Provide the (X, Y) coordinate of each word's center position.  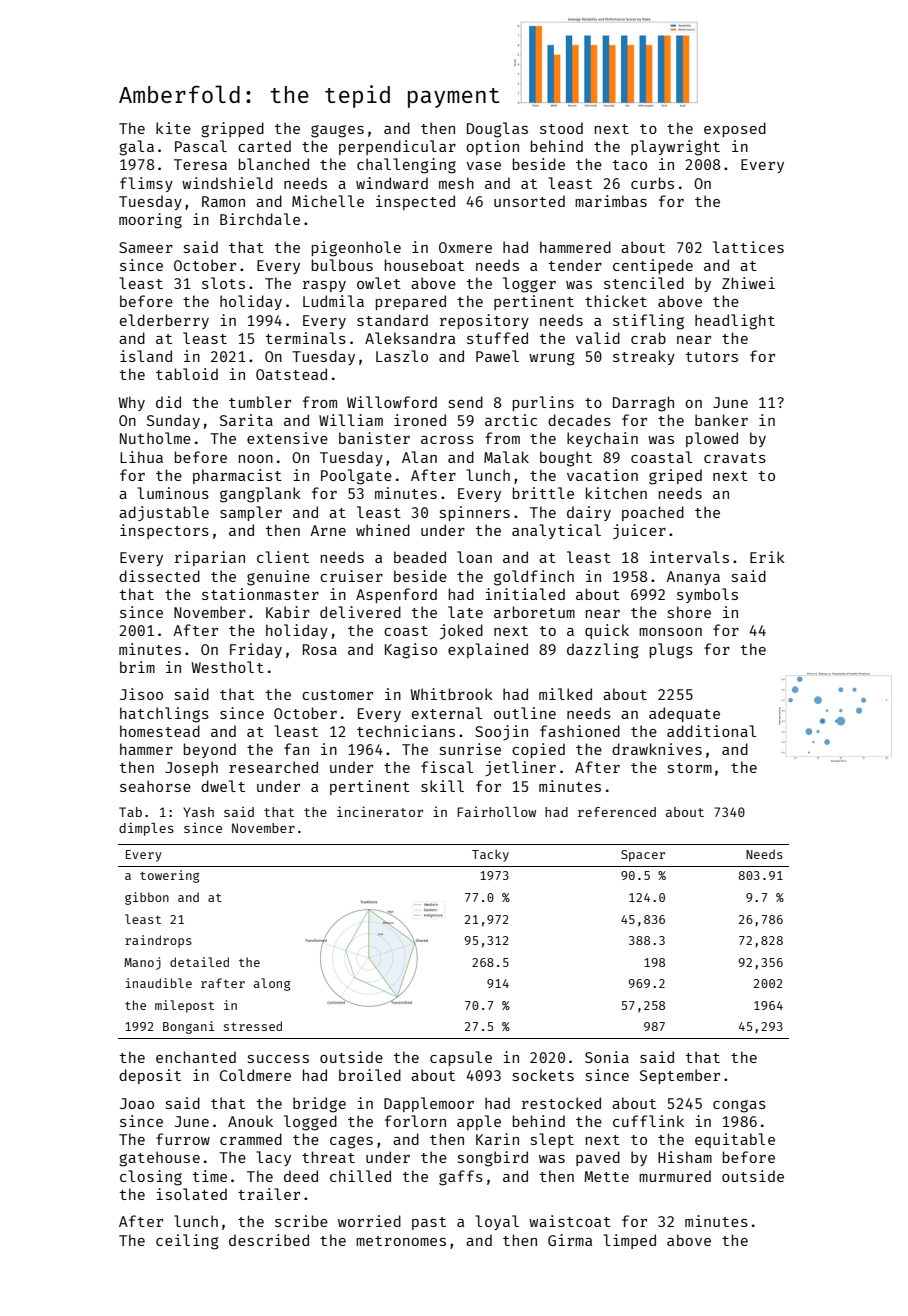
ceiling (187, 1242)
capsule (461, 1058)
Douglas (497, 130)
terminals (306, 338)
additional (711, 731)
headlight (735, 322)
